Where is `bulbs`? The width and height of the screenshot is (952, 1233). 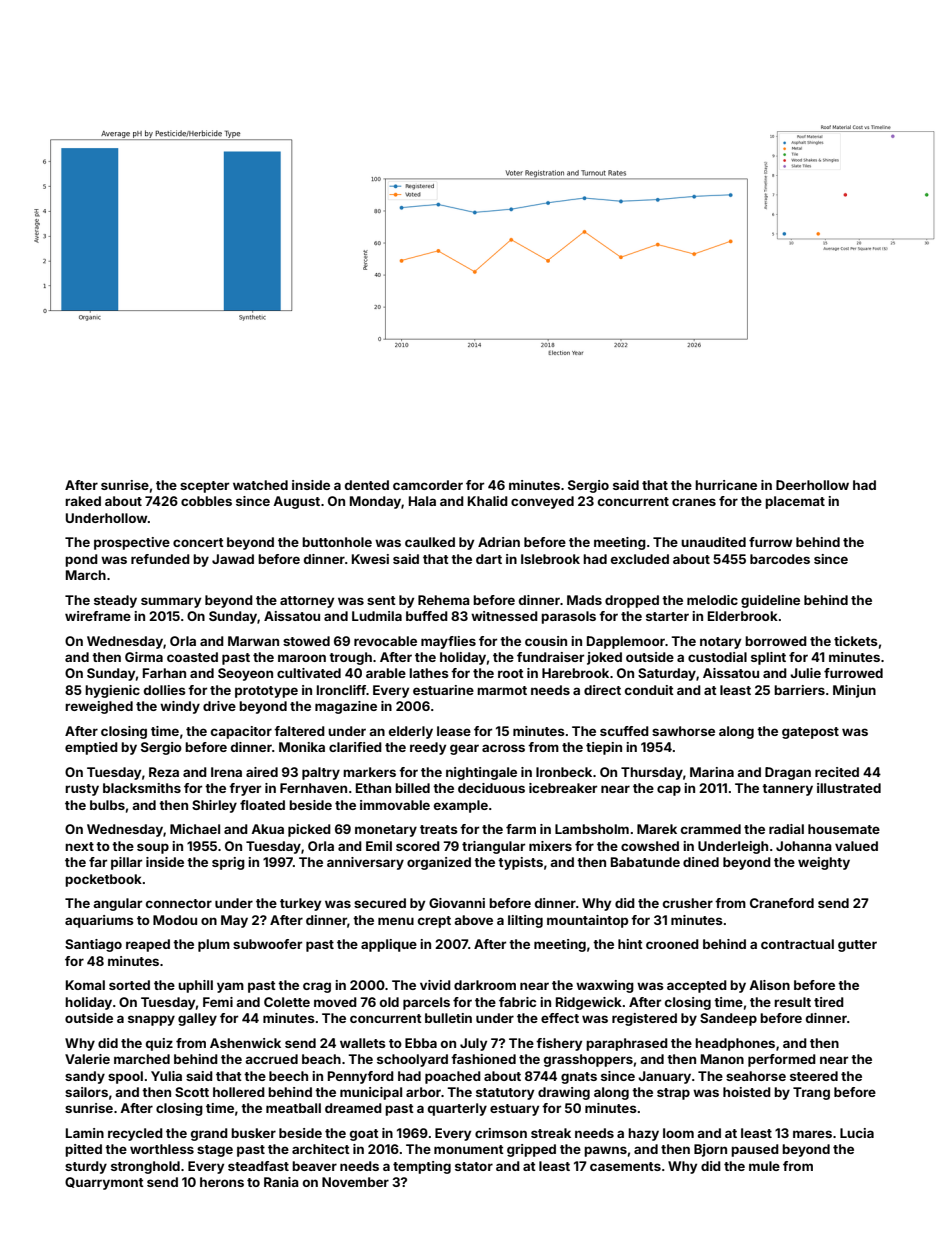
bulbs is located at coordinates (107, 805).
